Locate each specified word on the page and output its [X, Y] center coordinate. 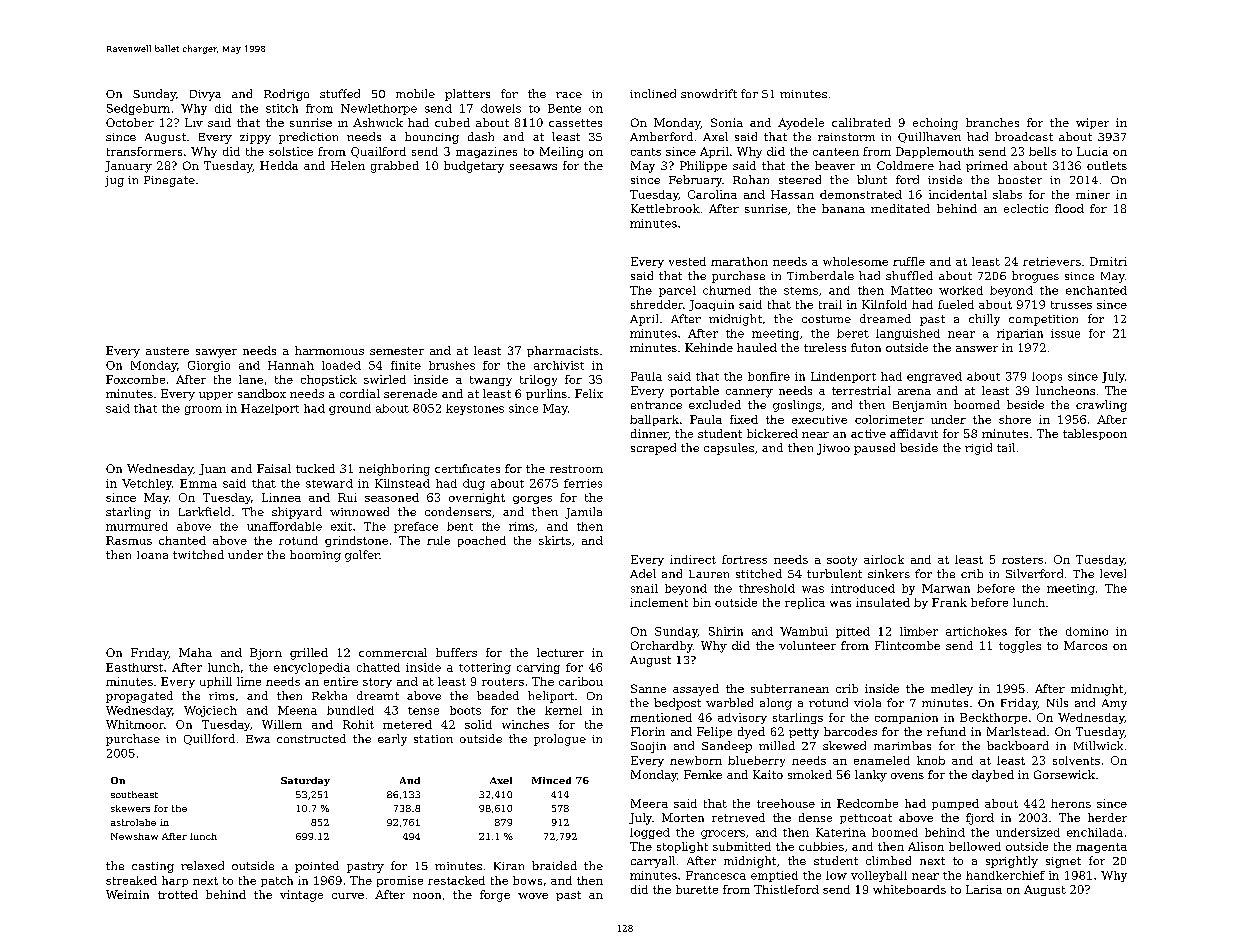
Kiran [509, 866]
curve [348, 896]
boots [465, 710]
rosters [1022, 560]
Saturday [305, 781]
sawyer [216, 353]
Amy [1114, 704]
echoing [935, 124]
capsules [729, 449]
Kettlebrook [665, 208]
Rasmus [129, 540]
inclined [653, 93]
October [130, 122]
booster [1020, 179]
